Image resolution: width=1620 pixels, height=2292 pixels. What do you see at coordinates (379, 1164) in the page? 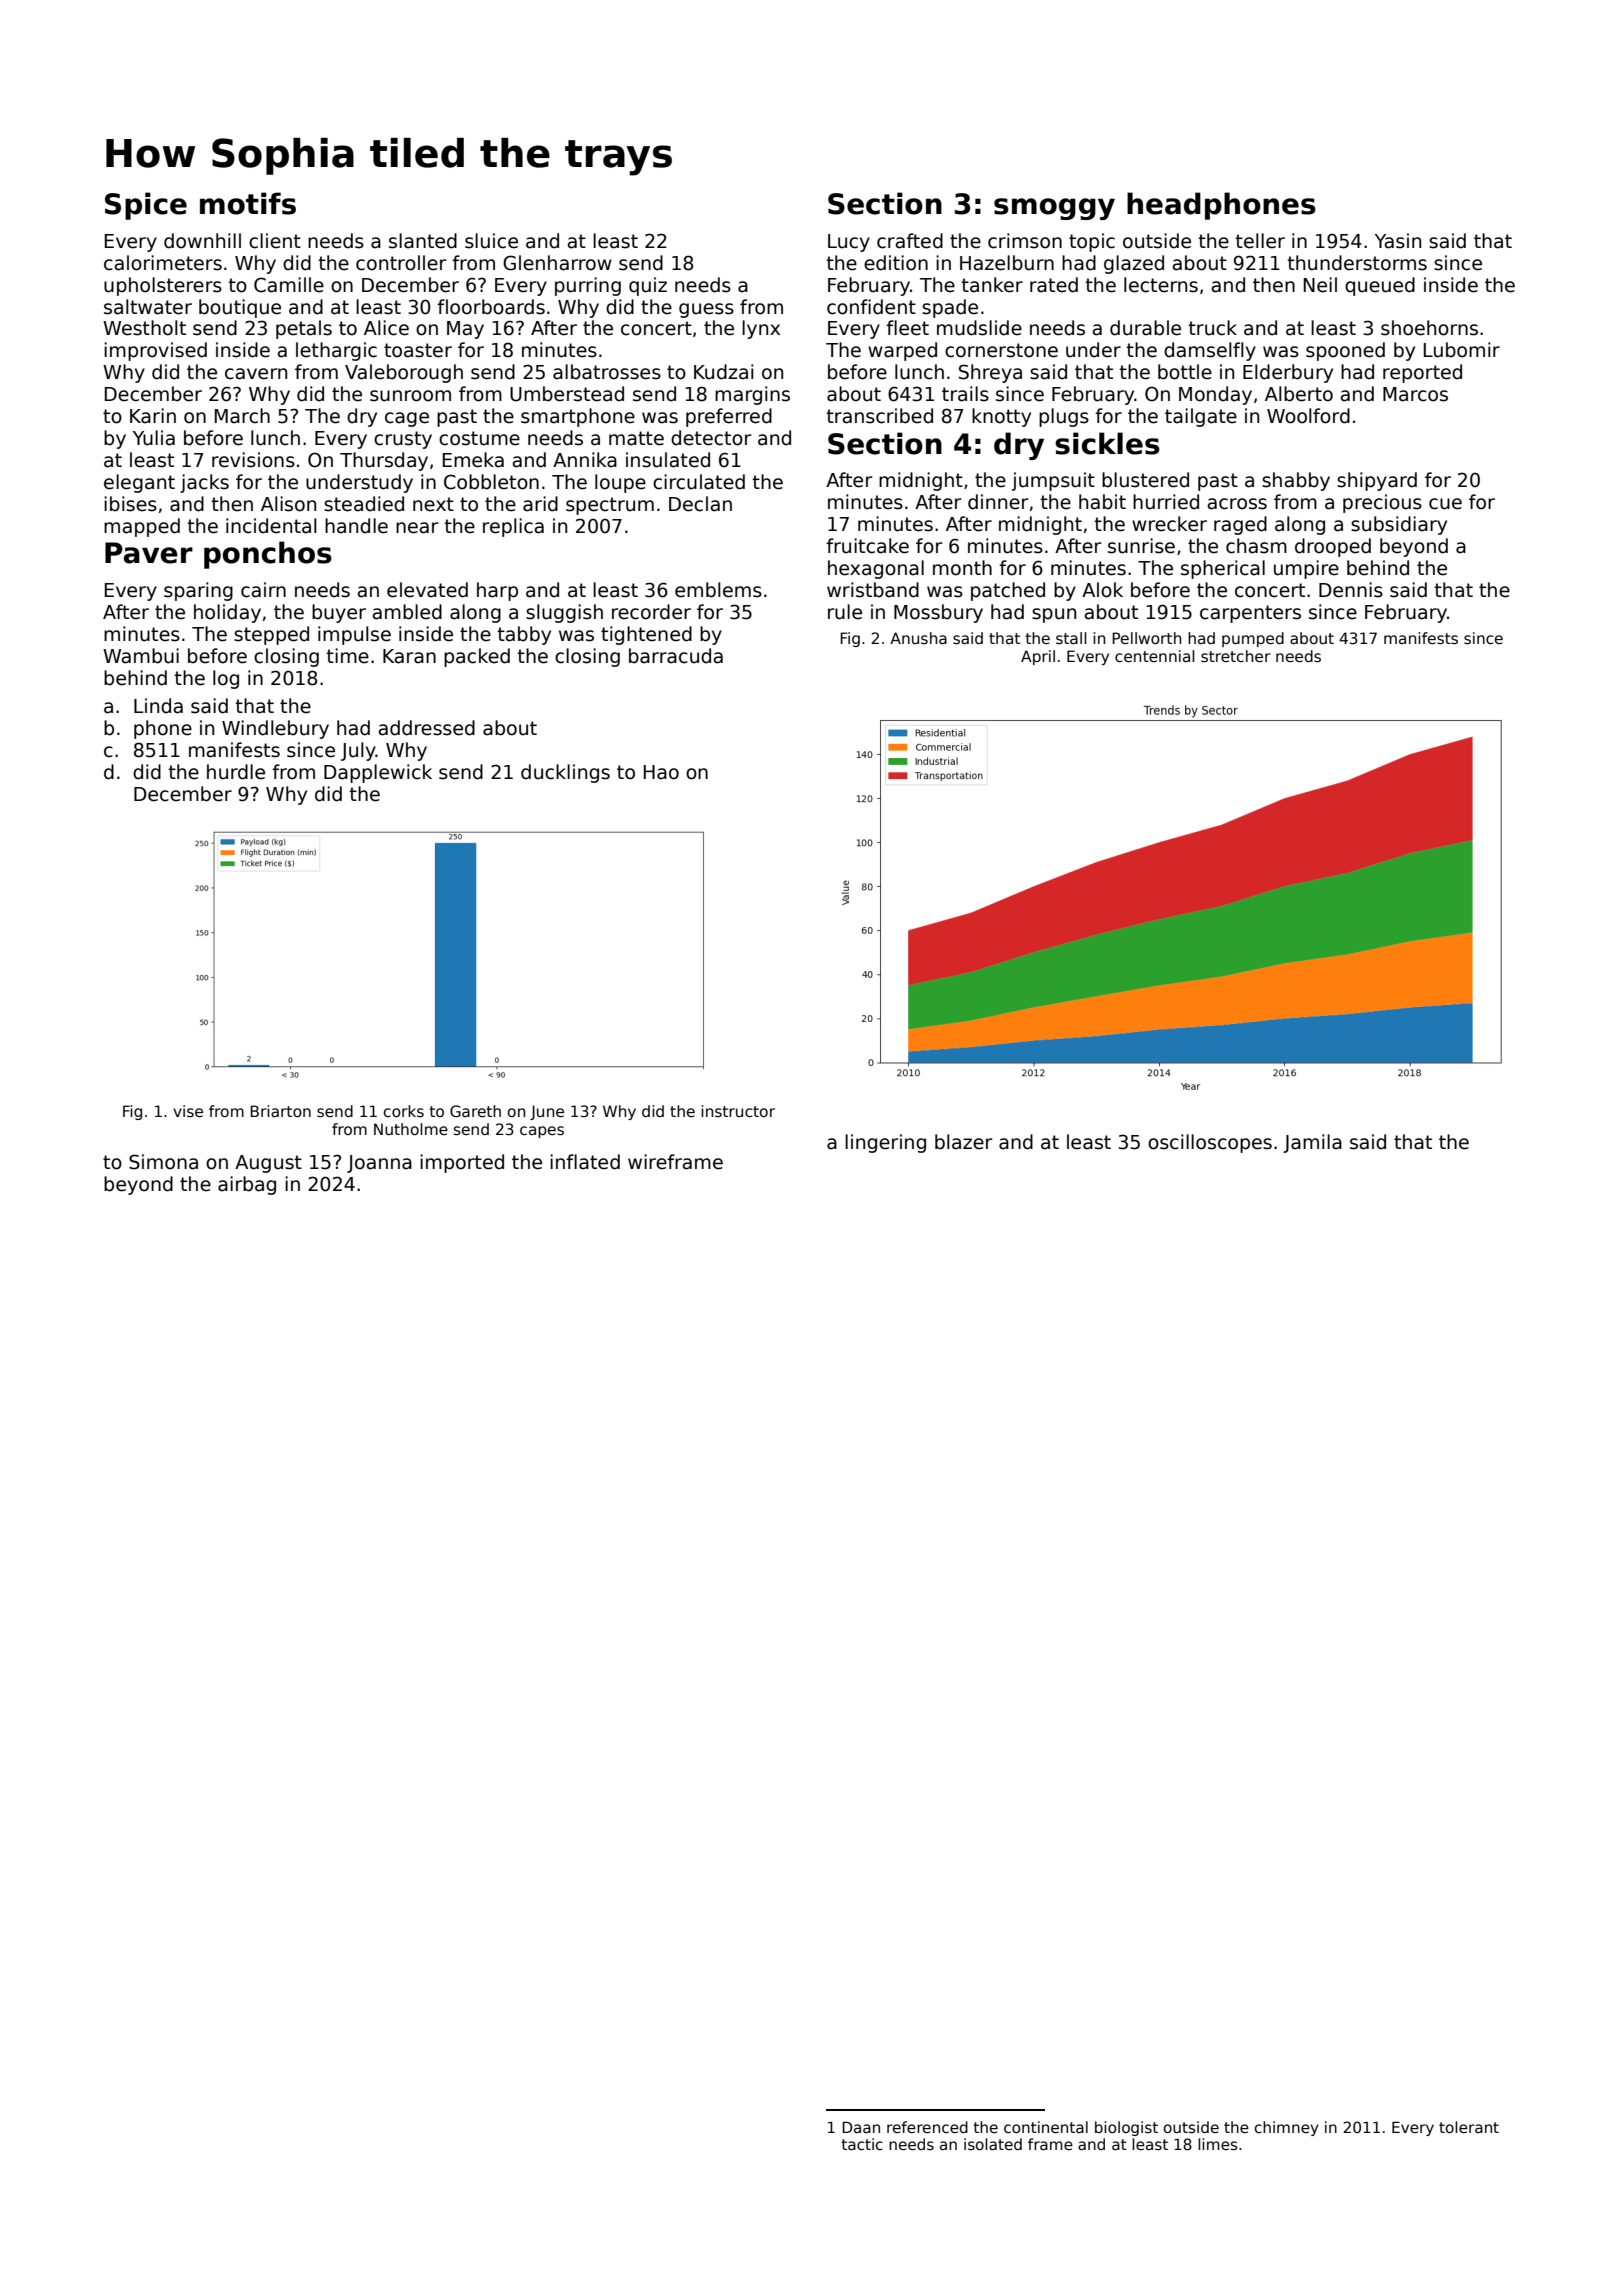
I see `Joanna` at bounding box center [379, 1164].
